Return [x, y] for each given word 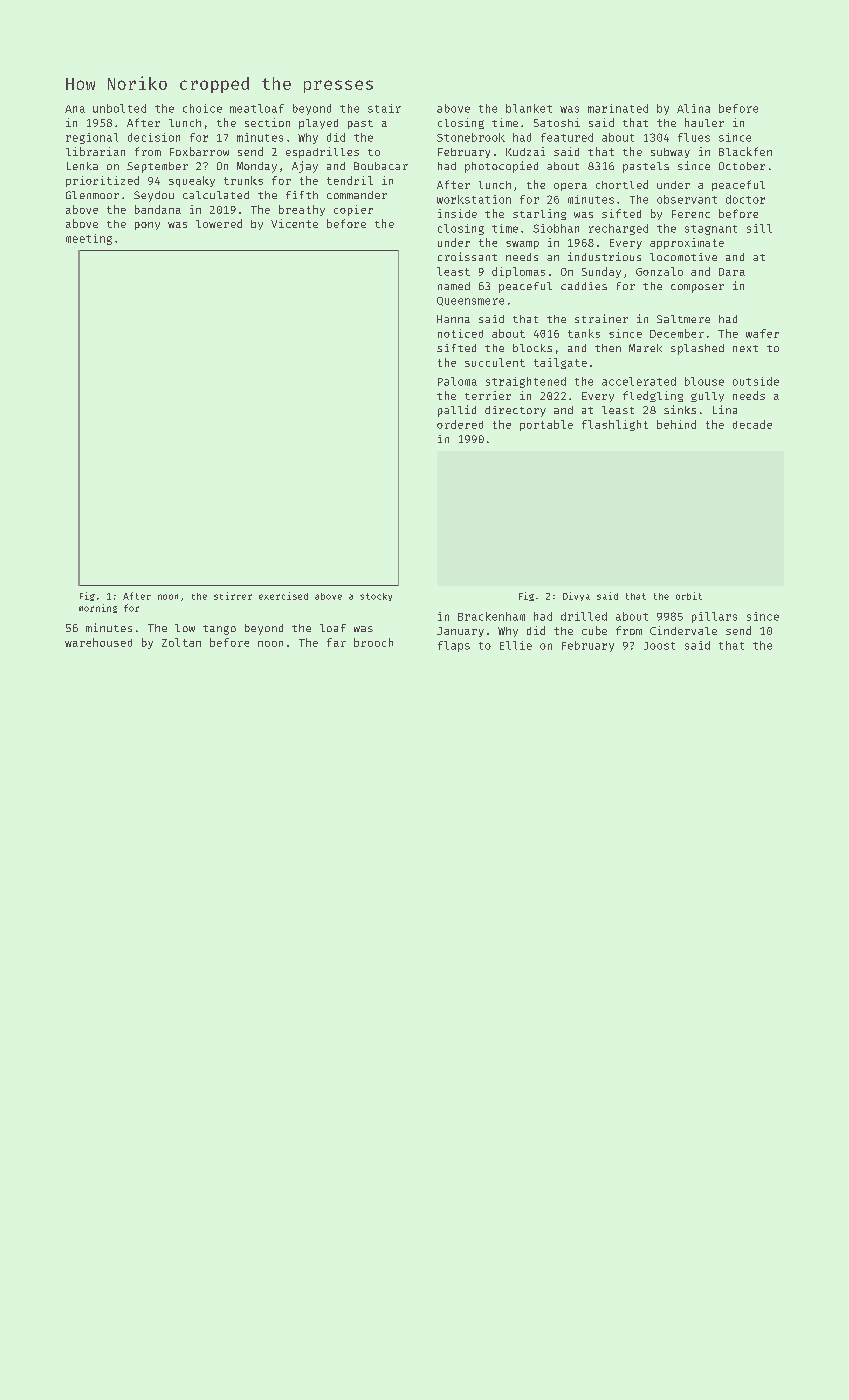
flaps [454, 646]
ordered [460, 424]
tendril [350, 180]
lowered [219, 223]
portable [546, 425]
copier [353, 210]
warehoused [98, 642]
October [742, 166]
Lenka [82, 166]
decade [752, 424]
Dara [732, 272]
